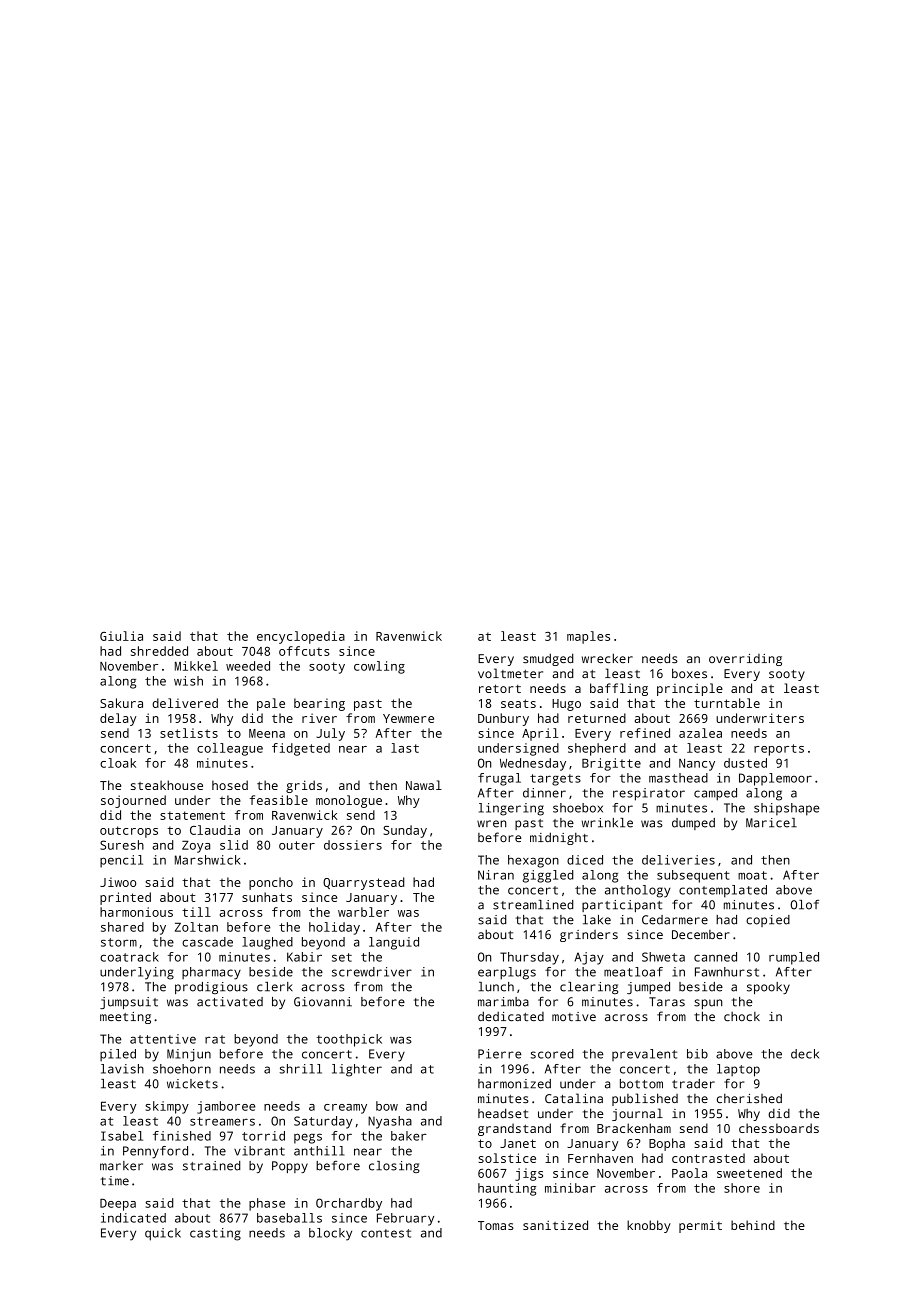  Describe the element at coordinates (607, 658) in the page. I see `wrecker` at that location.
